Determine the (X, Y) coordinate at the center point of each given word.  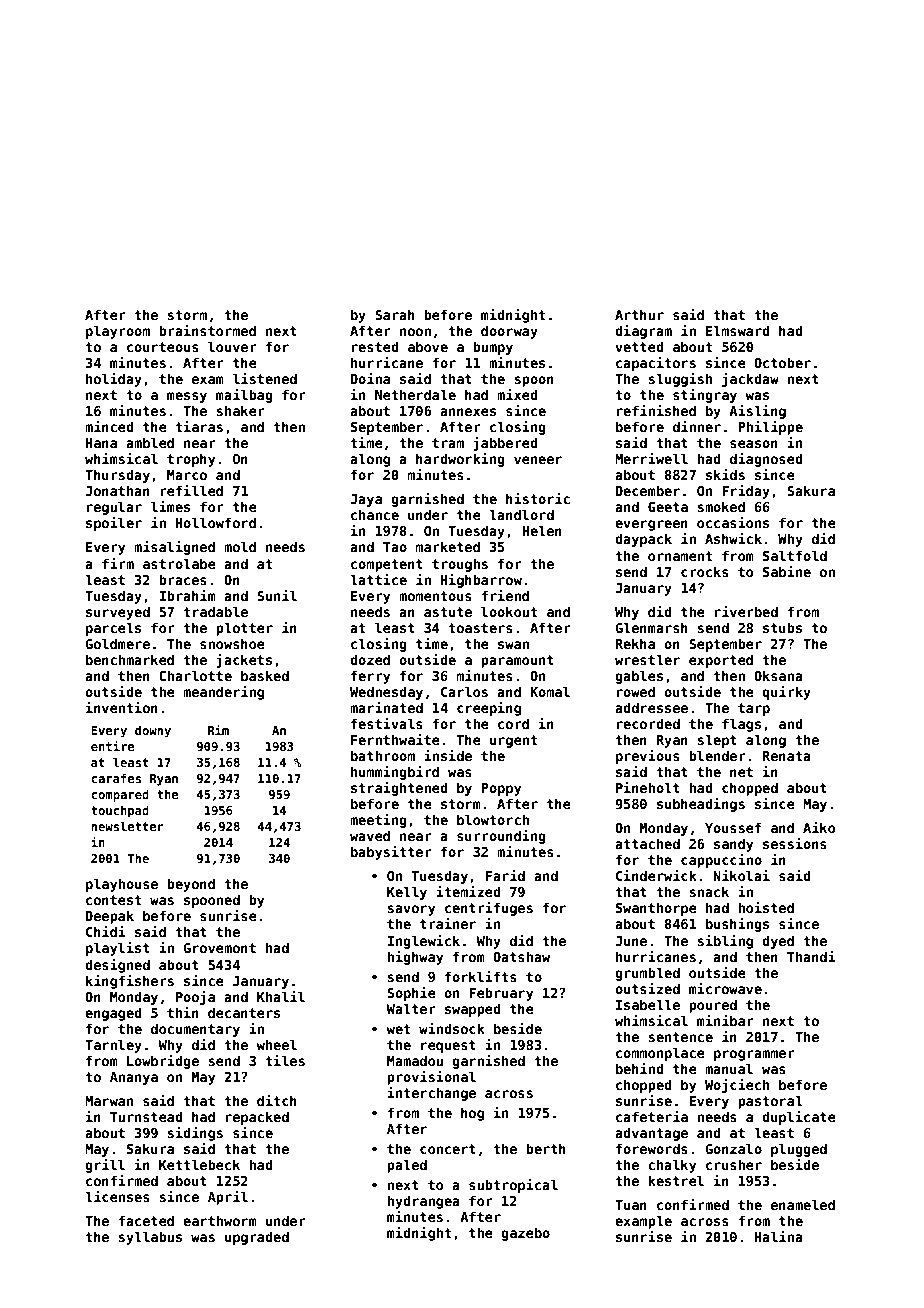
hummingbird (395, 773)
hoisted (766, 907)
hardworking (460, 460)
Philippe (770, 428)
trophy (191, 460)
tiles (285, 1060)
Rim (218, 730)
